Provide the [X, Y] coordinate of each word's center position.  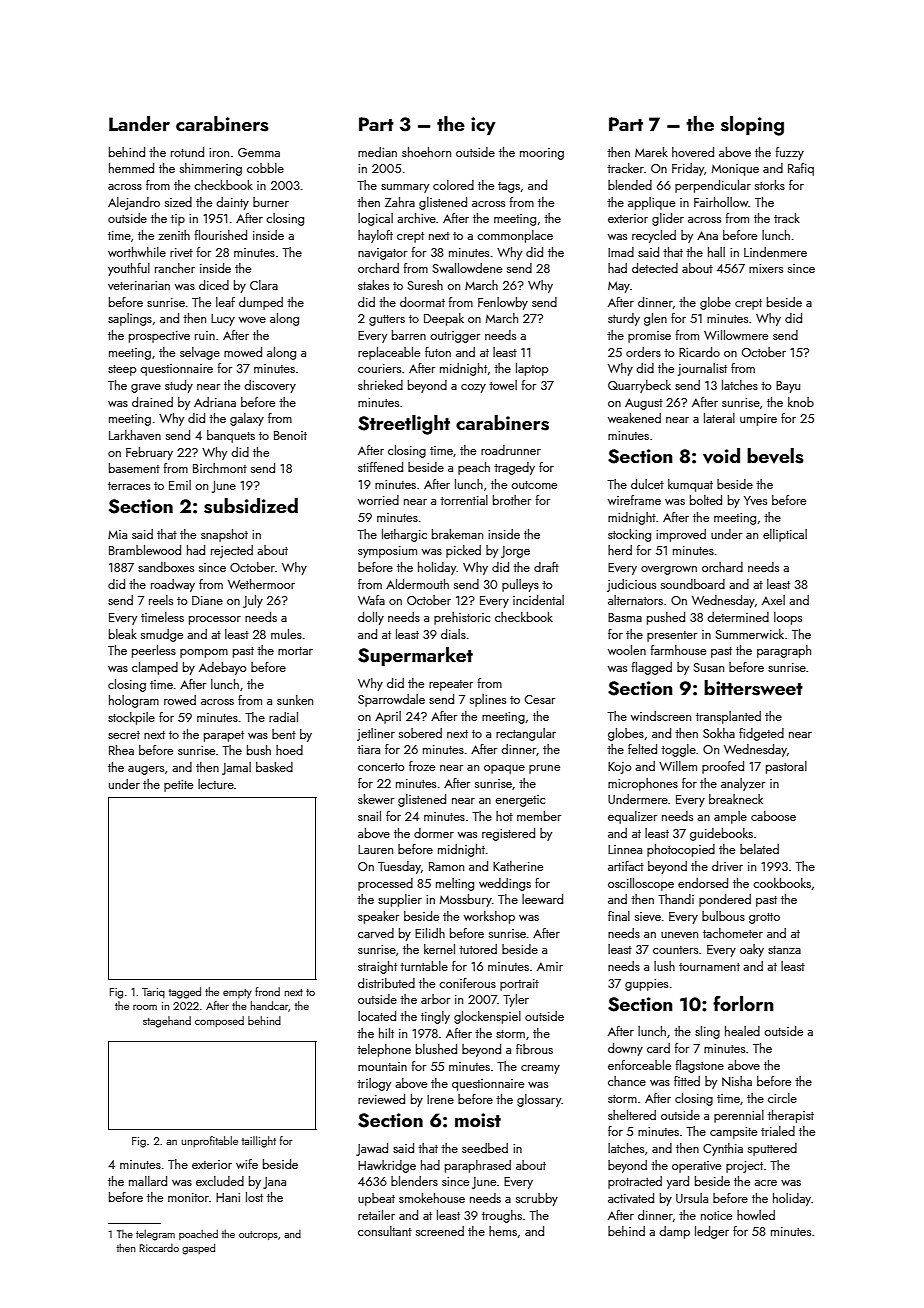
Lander [139, 123]
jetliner [376, 734]
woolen [627, 650]
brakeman [457, 534]
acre [765, 1183]
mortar [295, 651]
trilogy [374, 1084]
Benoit [290, 435]
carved [376, 933]
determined [738, 617]
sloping [752, 126]
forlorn [743, 1003]
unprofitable [210, 1142]
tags [509, 187]
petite [178, 786]
